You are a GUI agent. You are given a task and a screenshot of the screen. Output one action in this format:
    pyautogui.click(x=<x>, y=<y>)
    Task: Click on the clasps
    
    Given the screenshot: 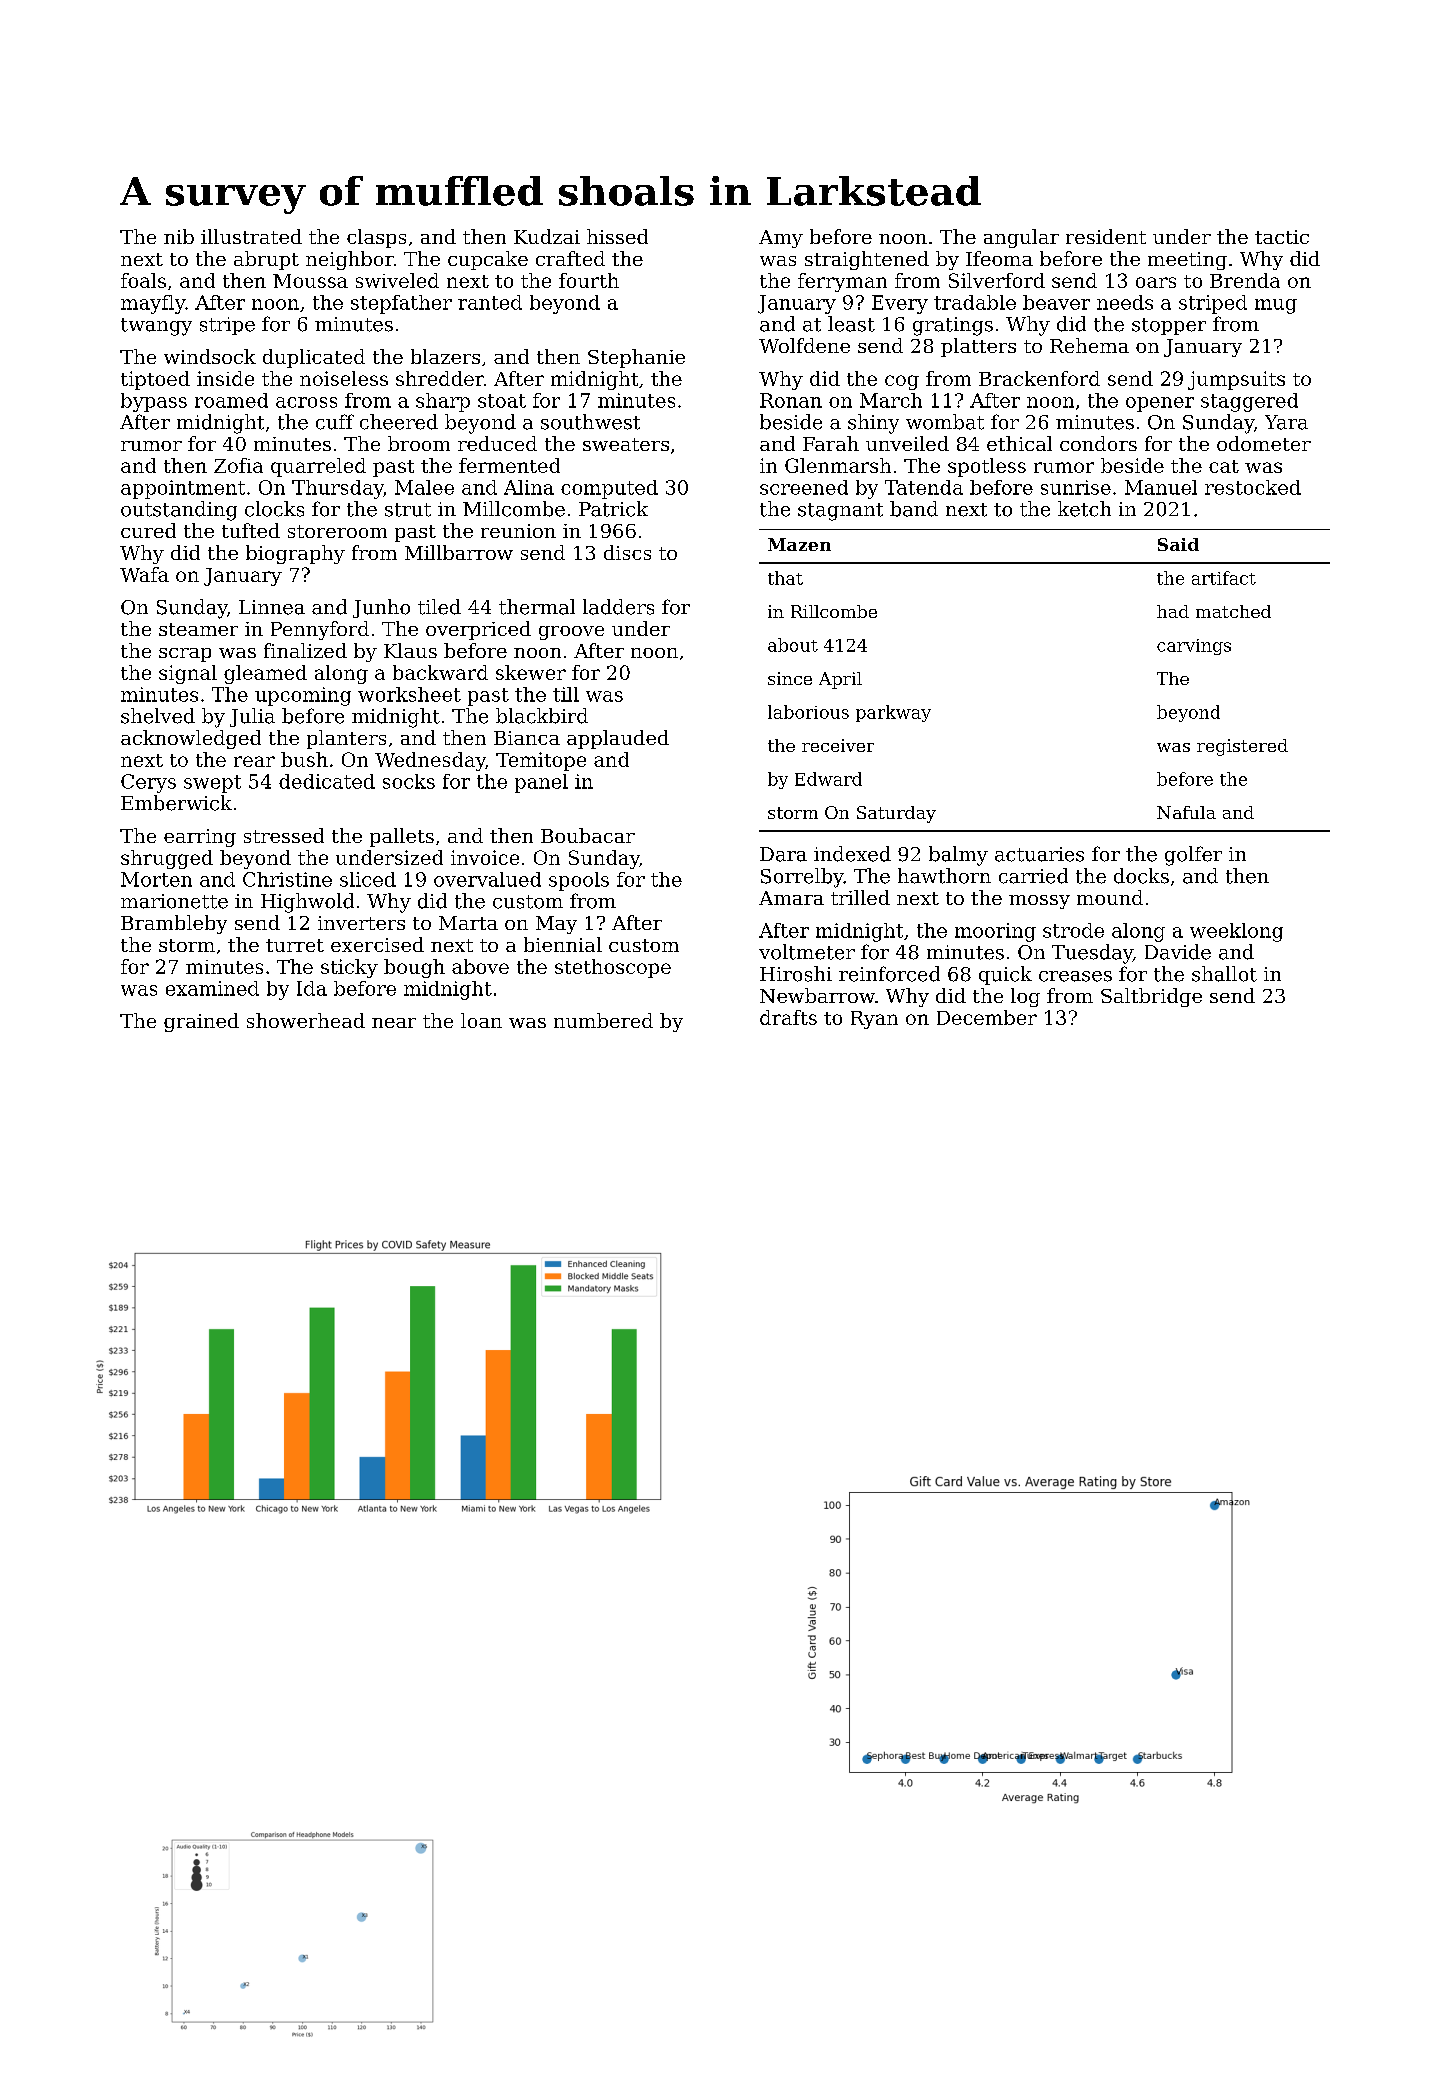 What is the action you would take?
    pyautogui.click(x=376, y=238)
